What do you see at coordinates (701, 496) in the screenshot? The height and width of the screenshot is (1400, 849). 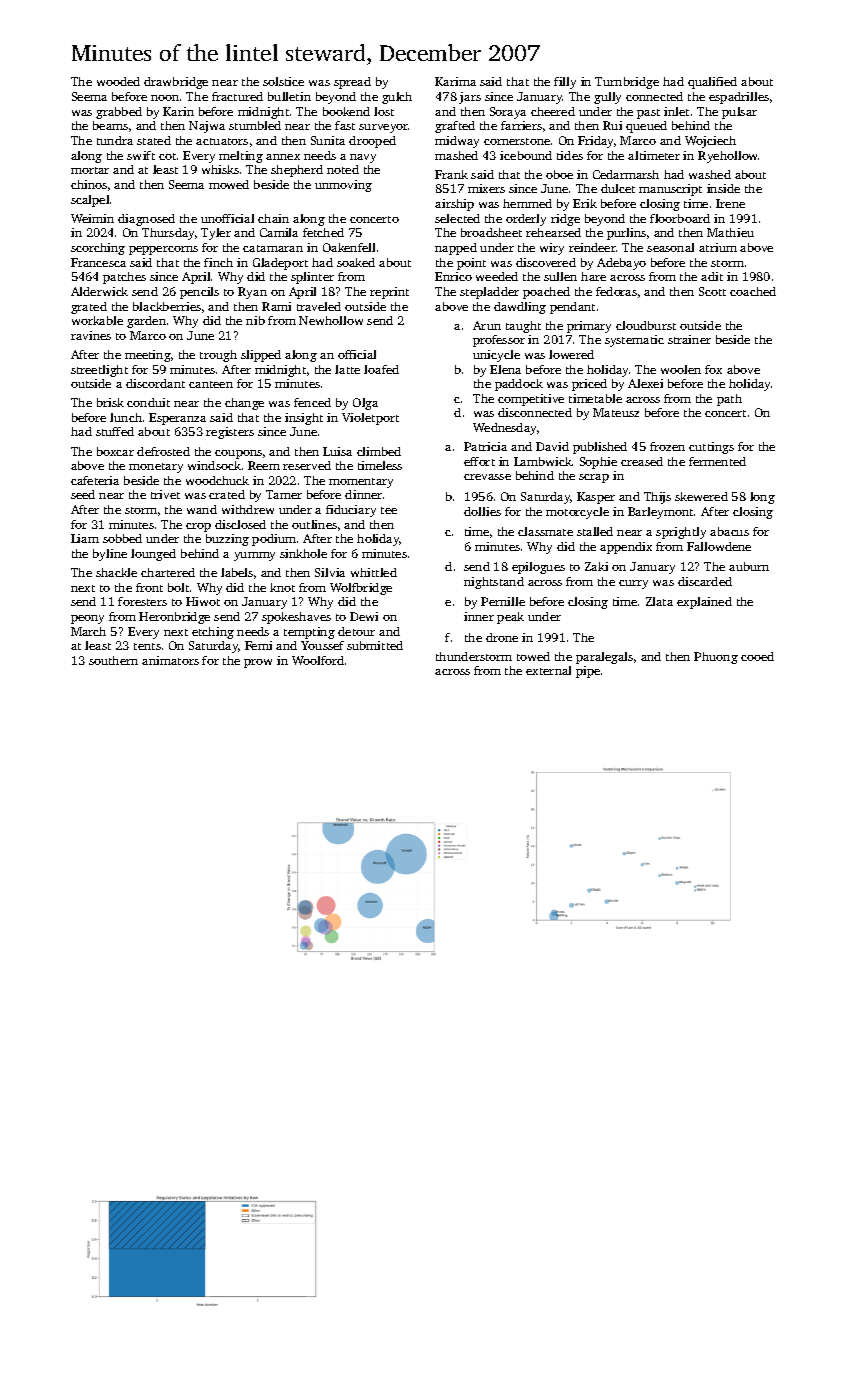 I see `skewered` at bounding box center [701, 496].
